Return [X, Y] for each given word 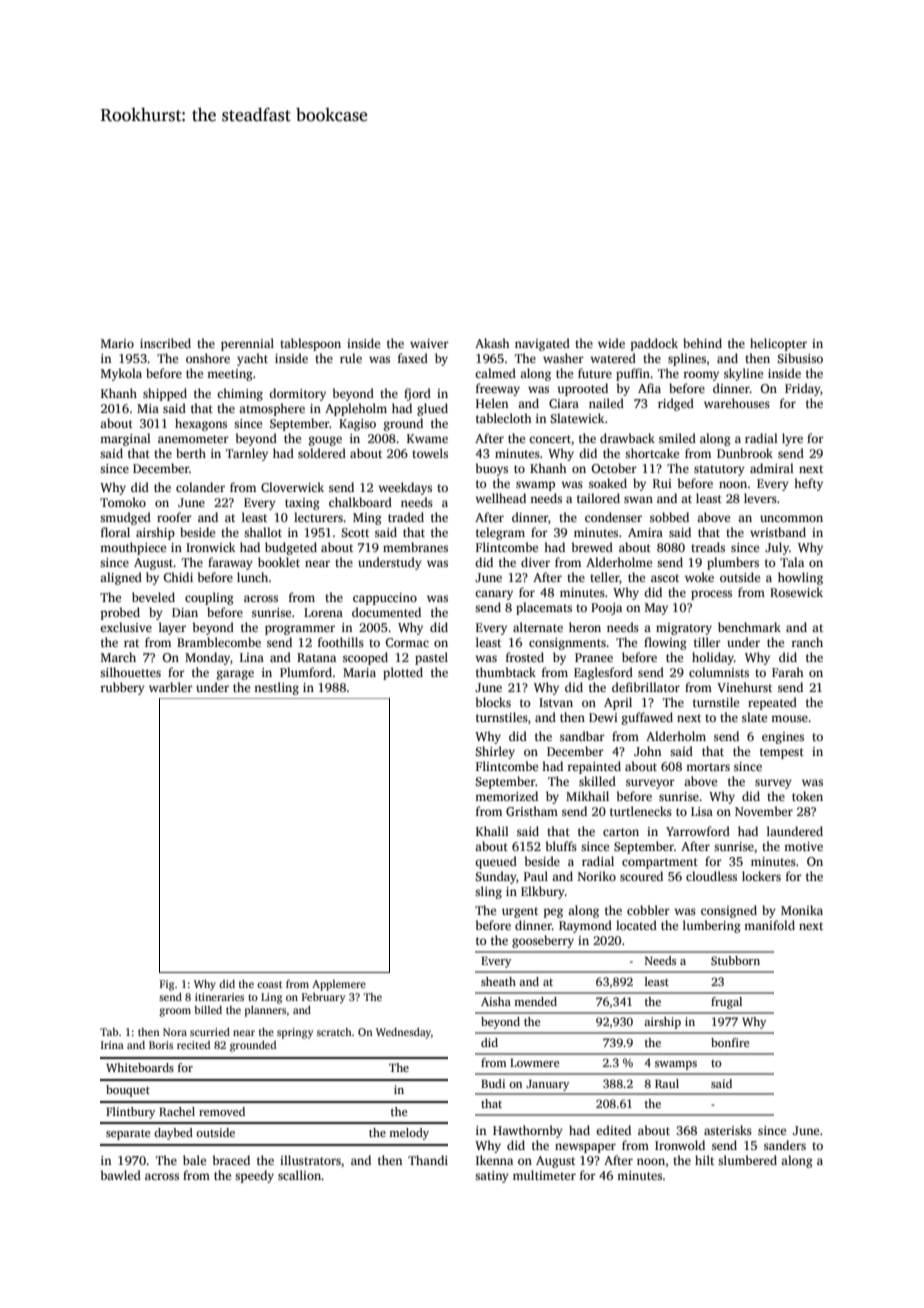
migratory [684, 629]
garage [235, 675]
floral [115, 532]
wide [611, 343]
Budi [493, 1083]
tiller [707, 642]
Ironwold [680, 1145]
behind [702, 343]
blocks [493, 702]
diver [535, 562]
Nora [175, 1032]
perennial [247, 344]
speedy [254, 1176]
